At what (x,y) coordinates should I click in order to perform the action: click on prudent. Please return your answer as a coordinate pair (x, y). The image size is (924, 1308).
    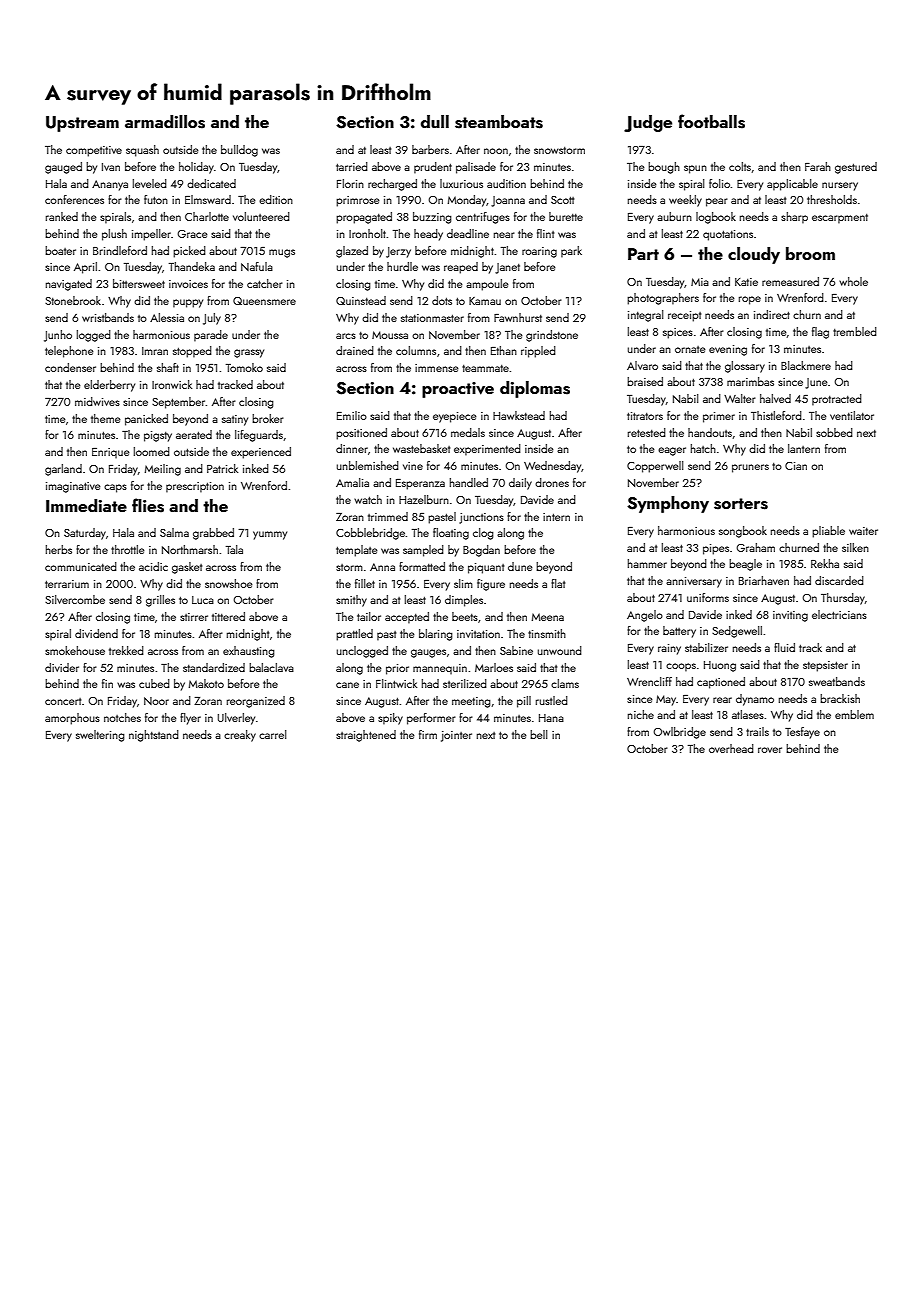
    Looking at the image, I should click on (433, 168).
